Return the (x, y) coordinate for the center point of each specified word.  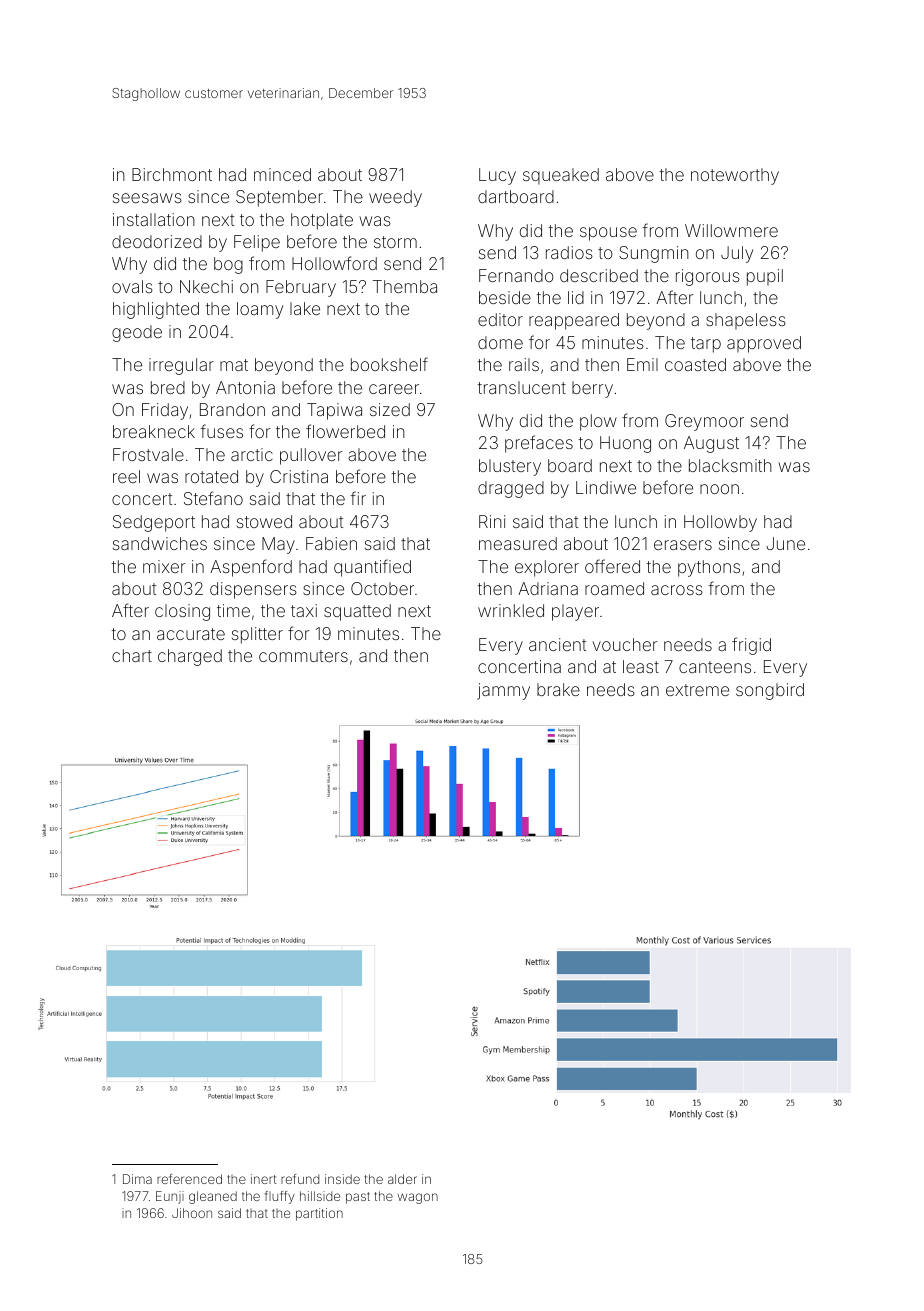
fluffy (280, 1197)
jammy (503, 691)
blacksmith (730, 465)
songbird (770, 691)
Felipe (257, 243)
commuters (303, 656)
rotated (211, 476)
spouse (608, 234)
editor (500, 319)
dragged (511, 489)
